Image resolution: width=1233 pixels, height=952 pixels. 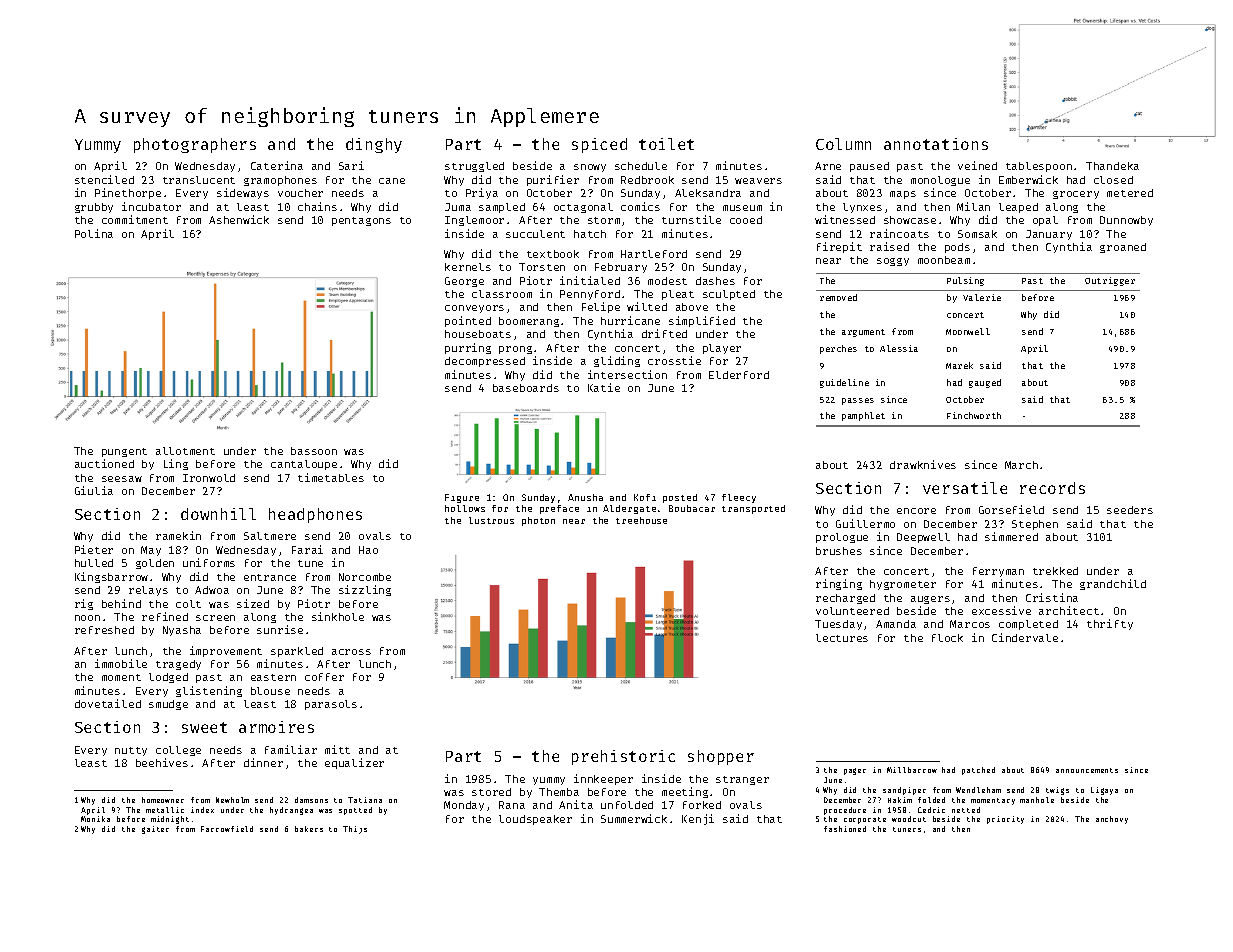 I want to click on Thijs, so click(x=355, y=830).
